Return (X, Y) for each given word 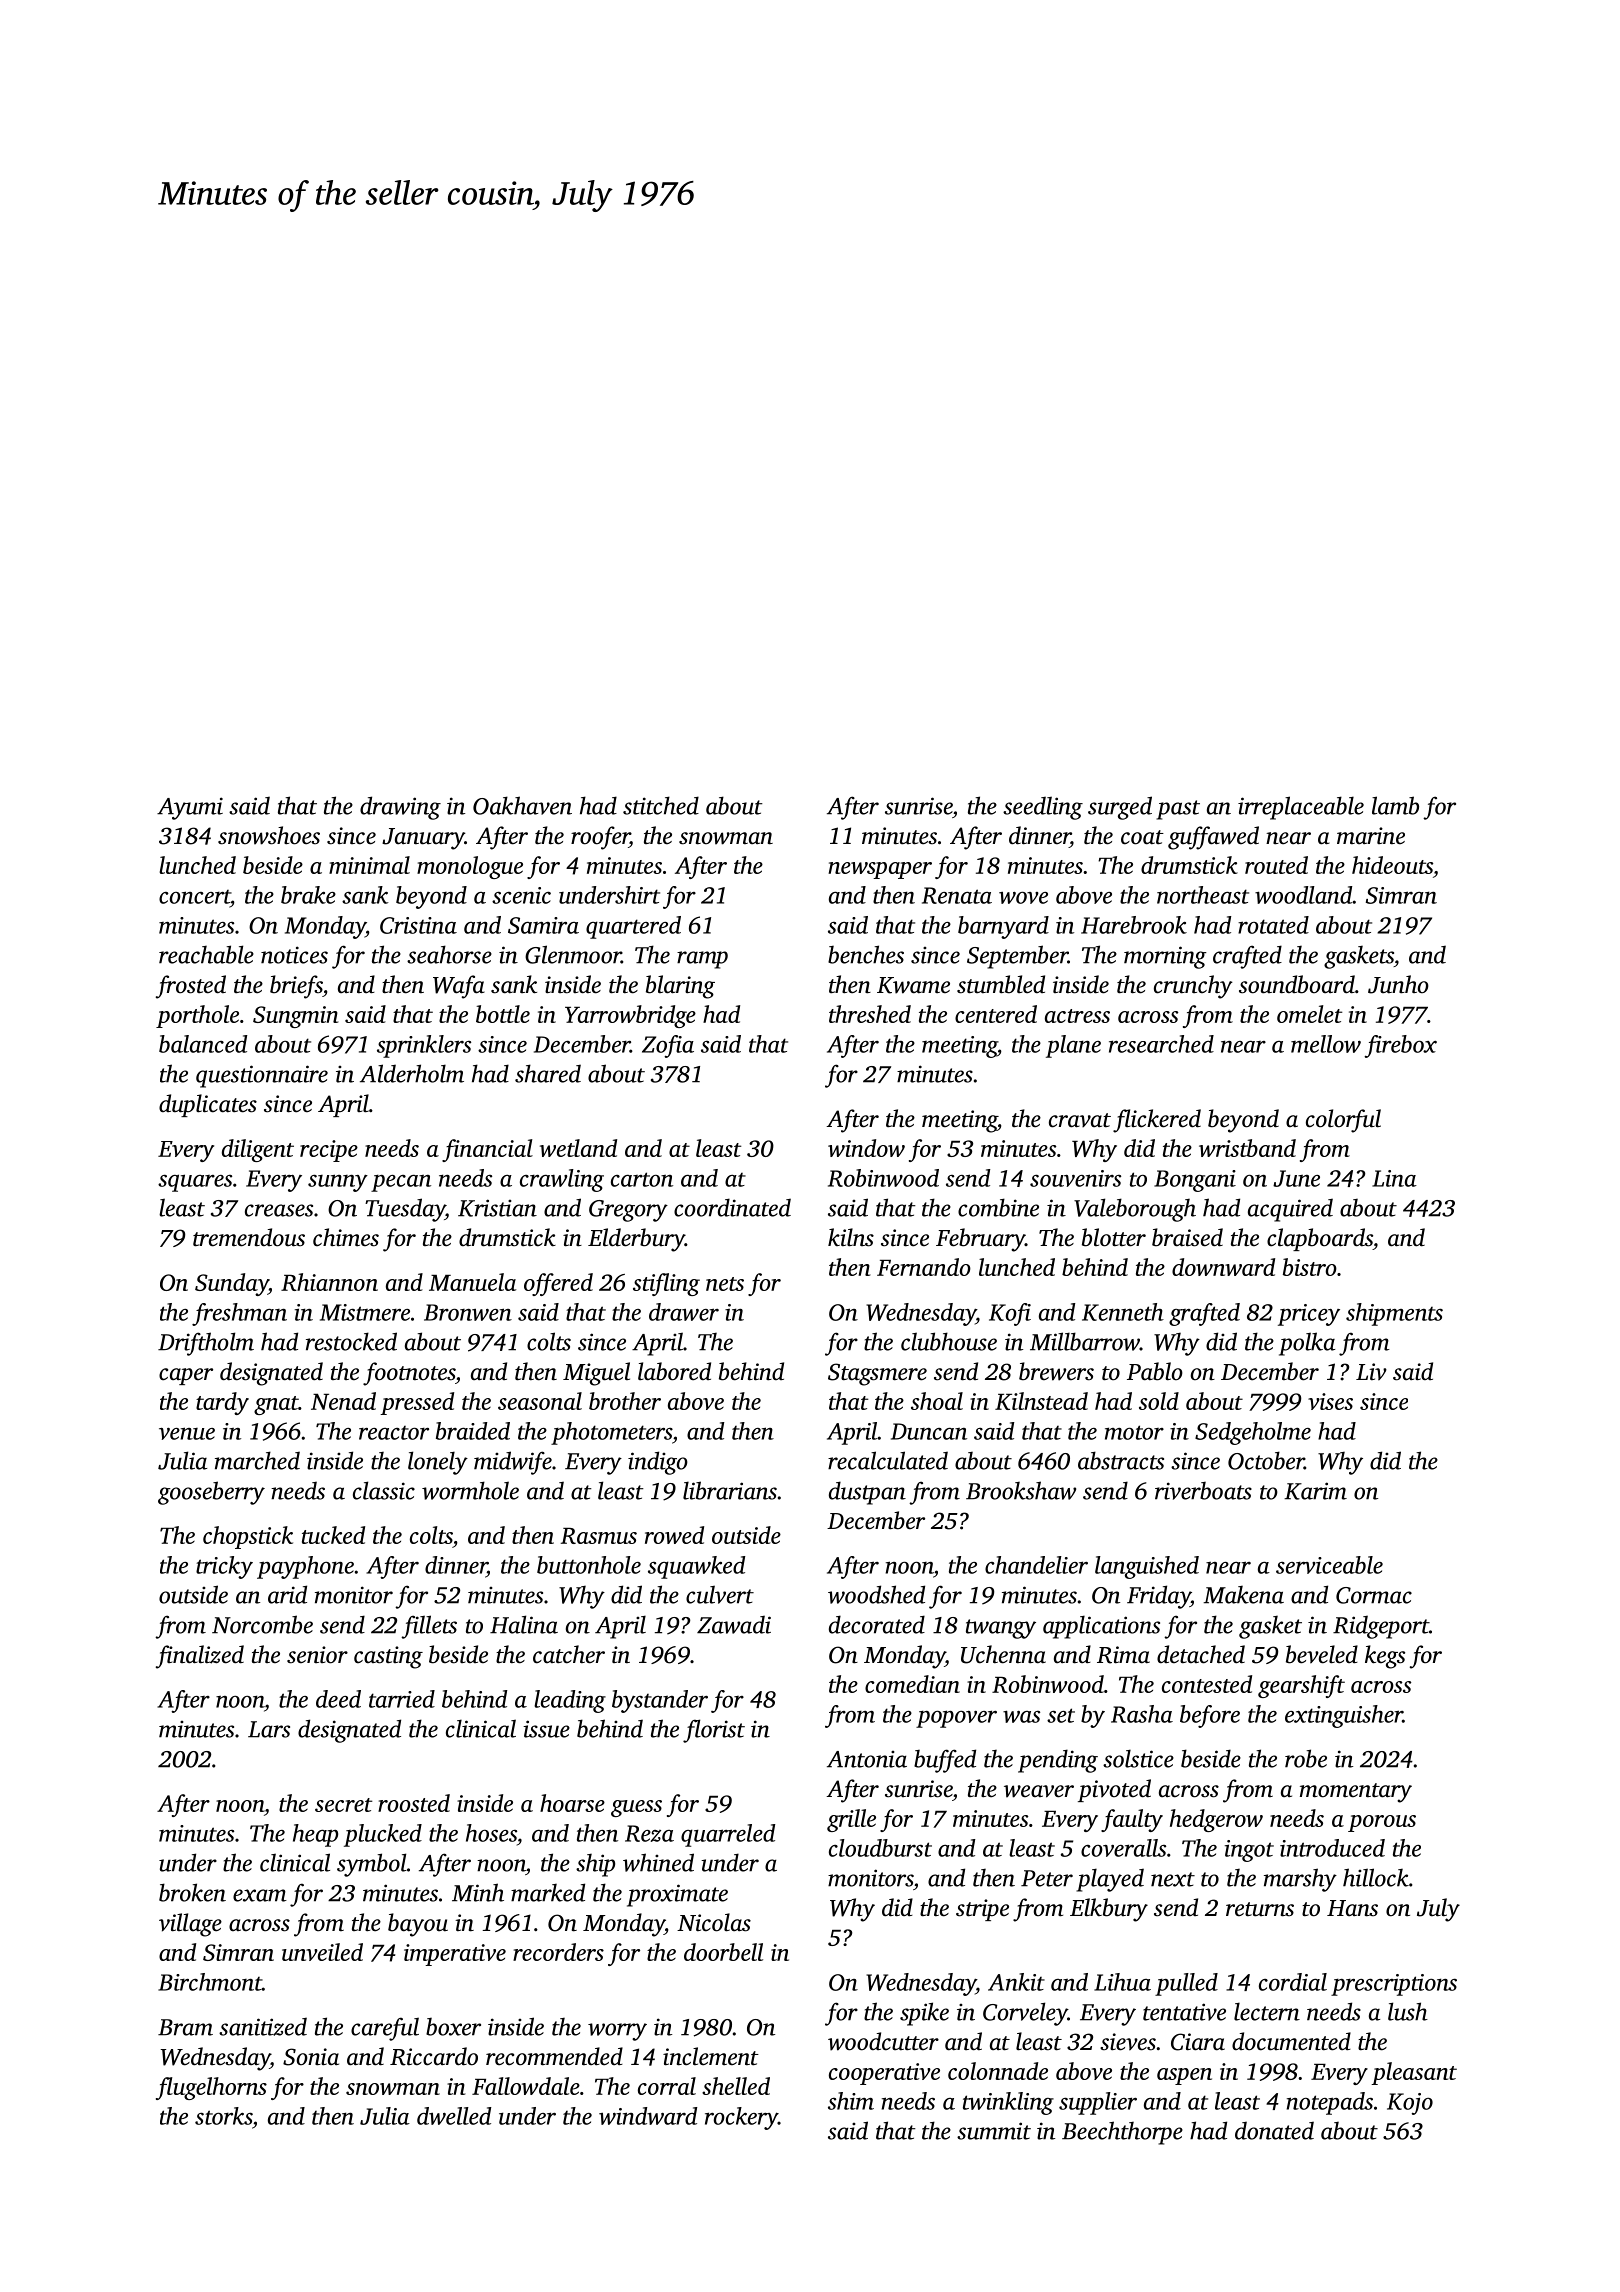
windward (648, 2116)
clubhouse (949, 1341)
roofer (600, 838)
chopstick (248, 1537)
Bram (185, 2027)
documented (1291, 2041)
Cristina (418, 925)
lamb (1395, 805)
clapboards (1320, 1239)
